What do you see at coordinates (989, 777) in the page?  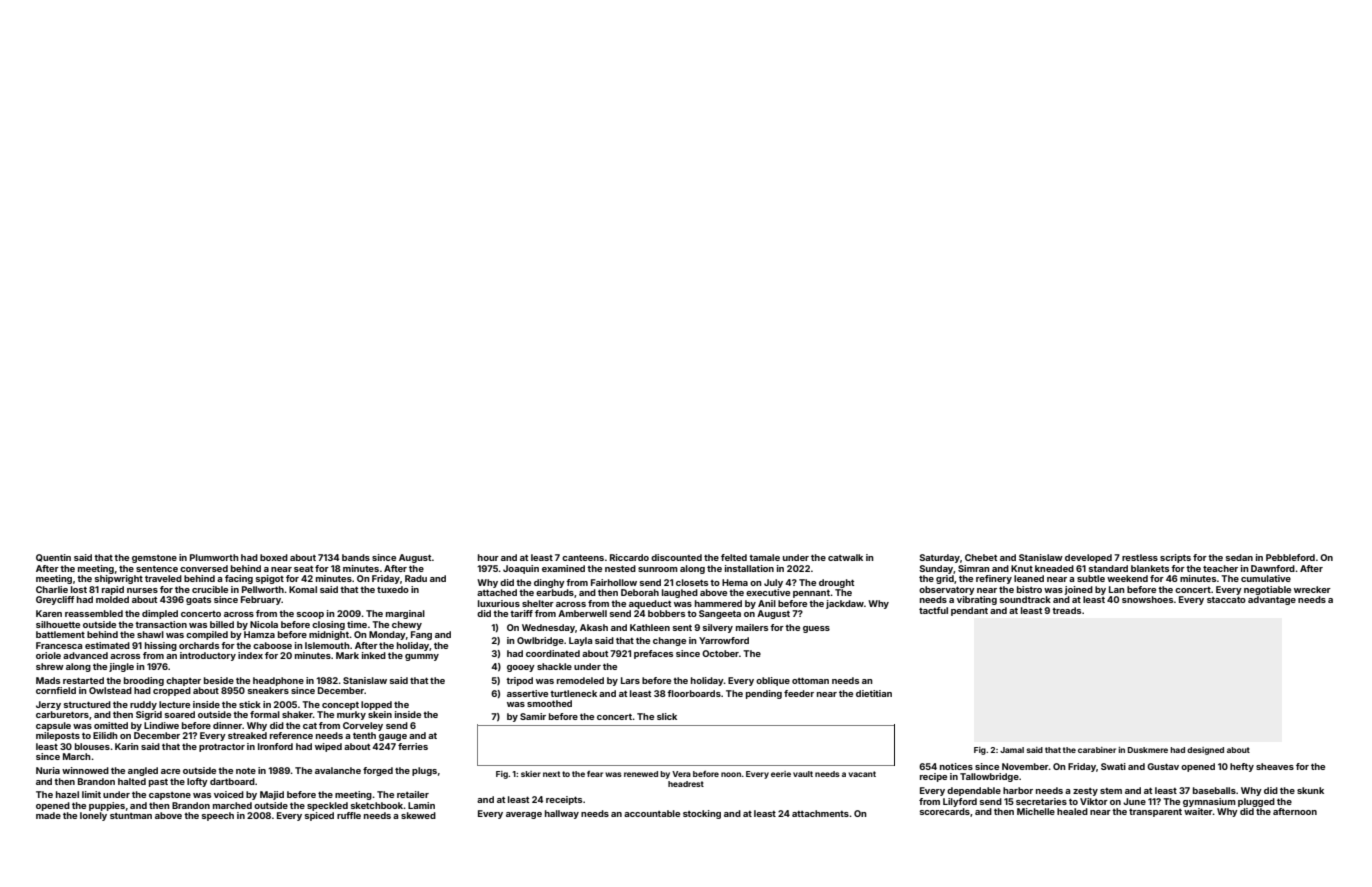 I see `Tallowbridge` at bounding box center [989, 777].
